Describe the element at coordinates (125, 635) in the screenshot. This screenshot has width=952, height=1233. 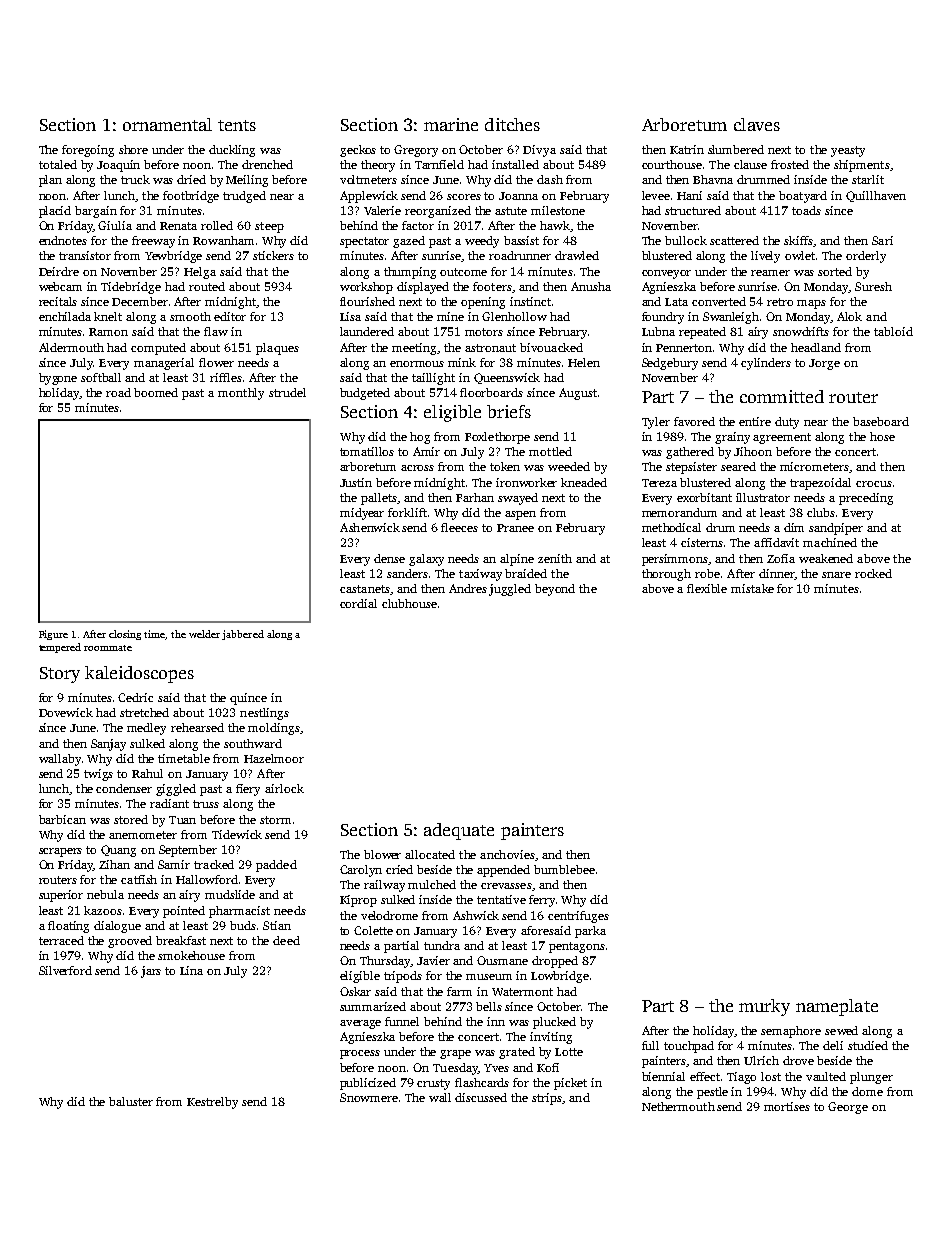
I see `closing` at that location.
